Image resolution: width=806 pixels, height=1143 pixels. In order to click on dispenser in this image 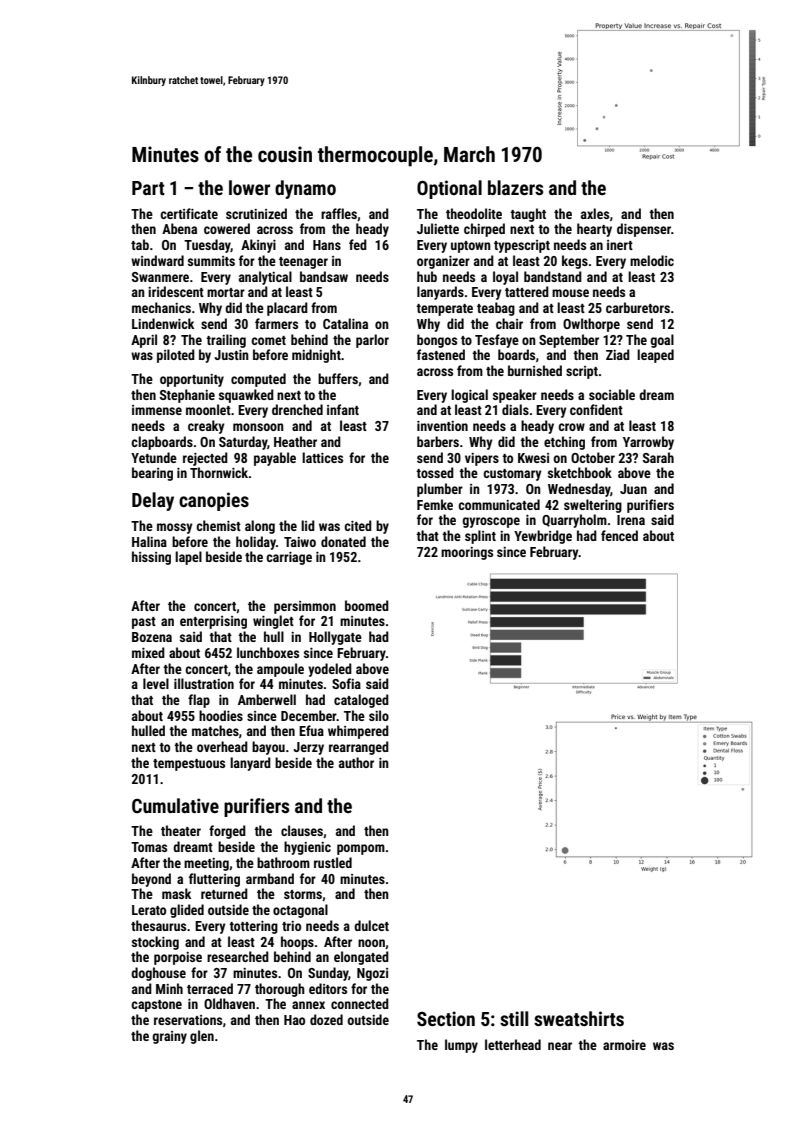, I will do `click(644, 230)`.
